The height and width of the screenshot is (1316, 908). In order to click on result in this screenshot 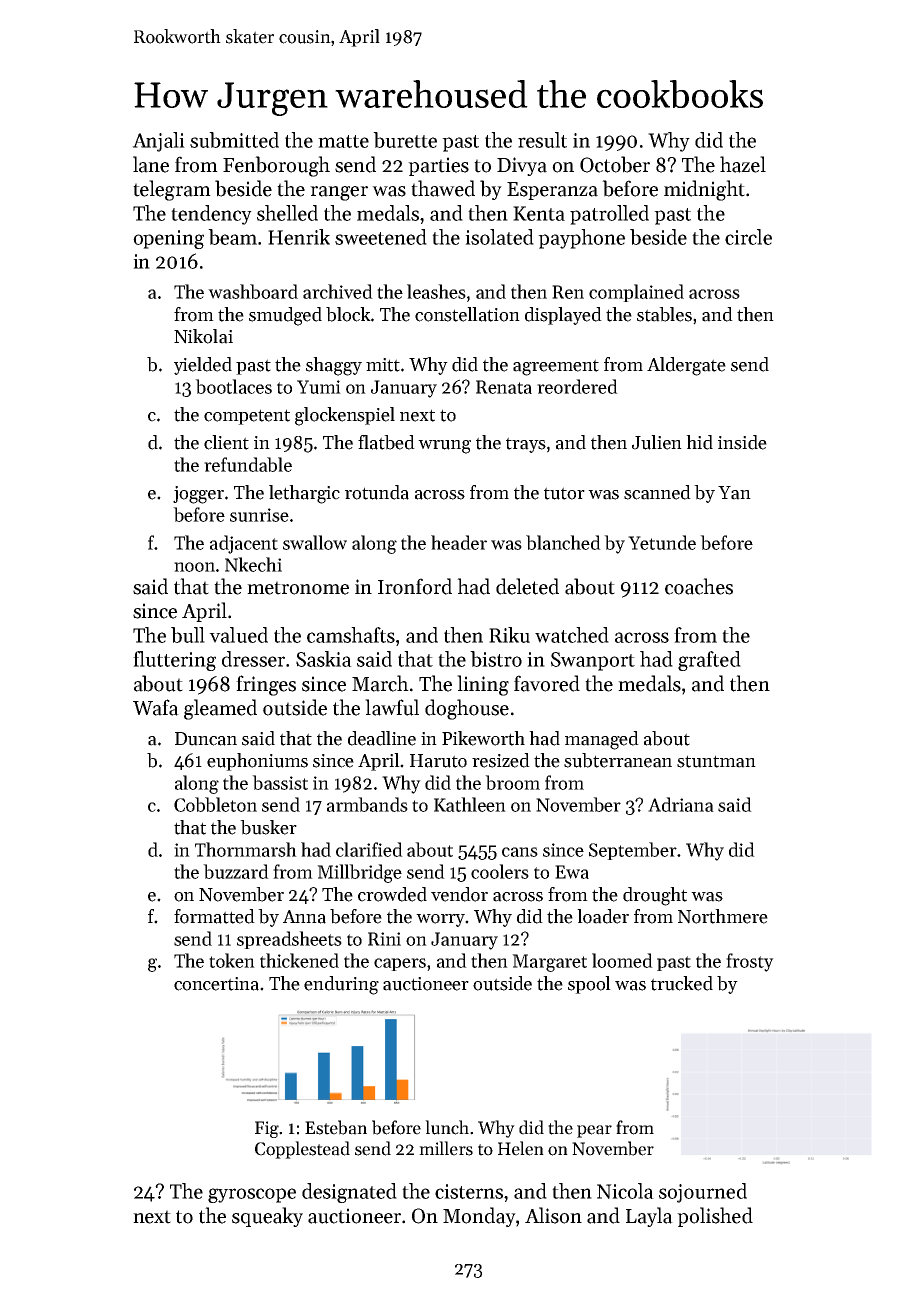, I will do `click(542, 140)`.
